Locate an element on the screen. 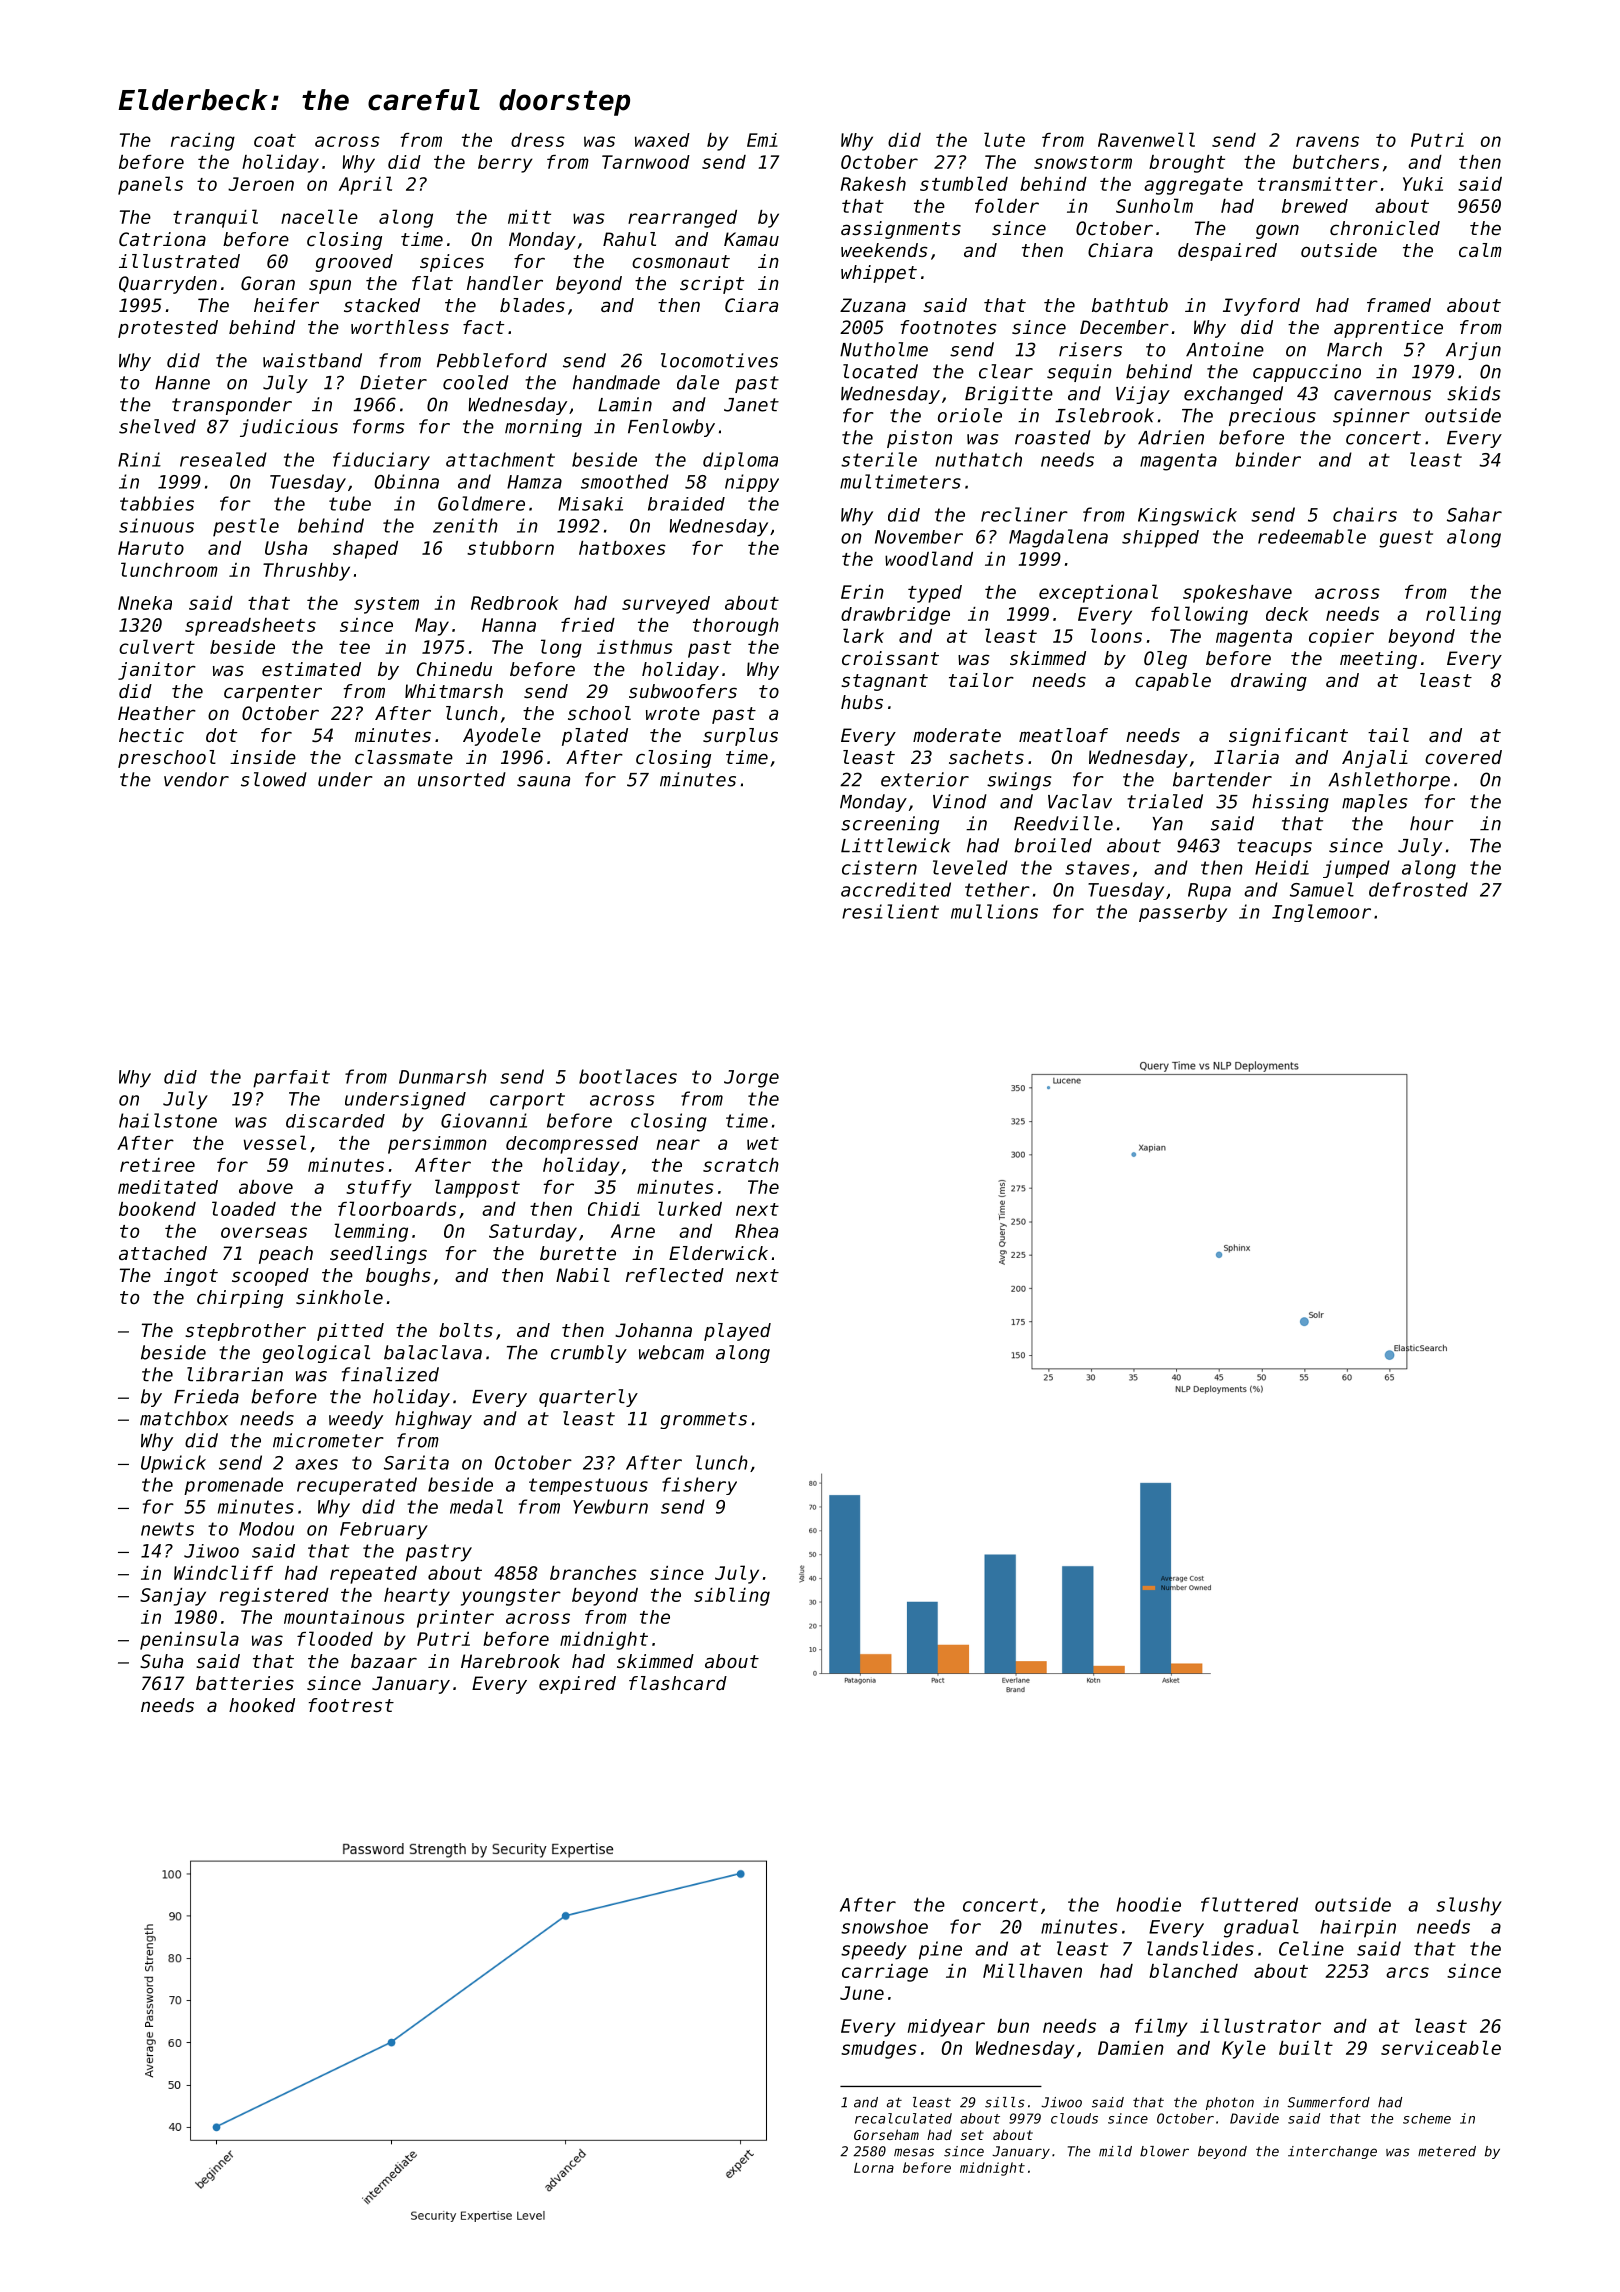  racing is located at coordinates (203, 142).
